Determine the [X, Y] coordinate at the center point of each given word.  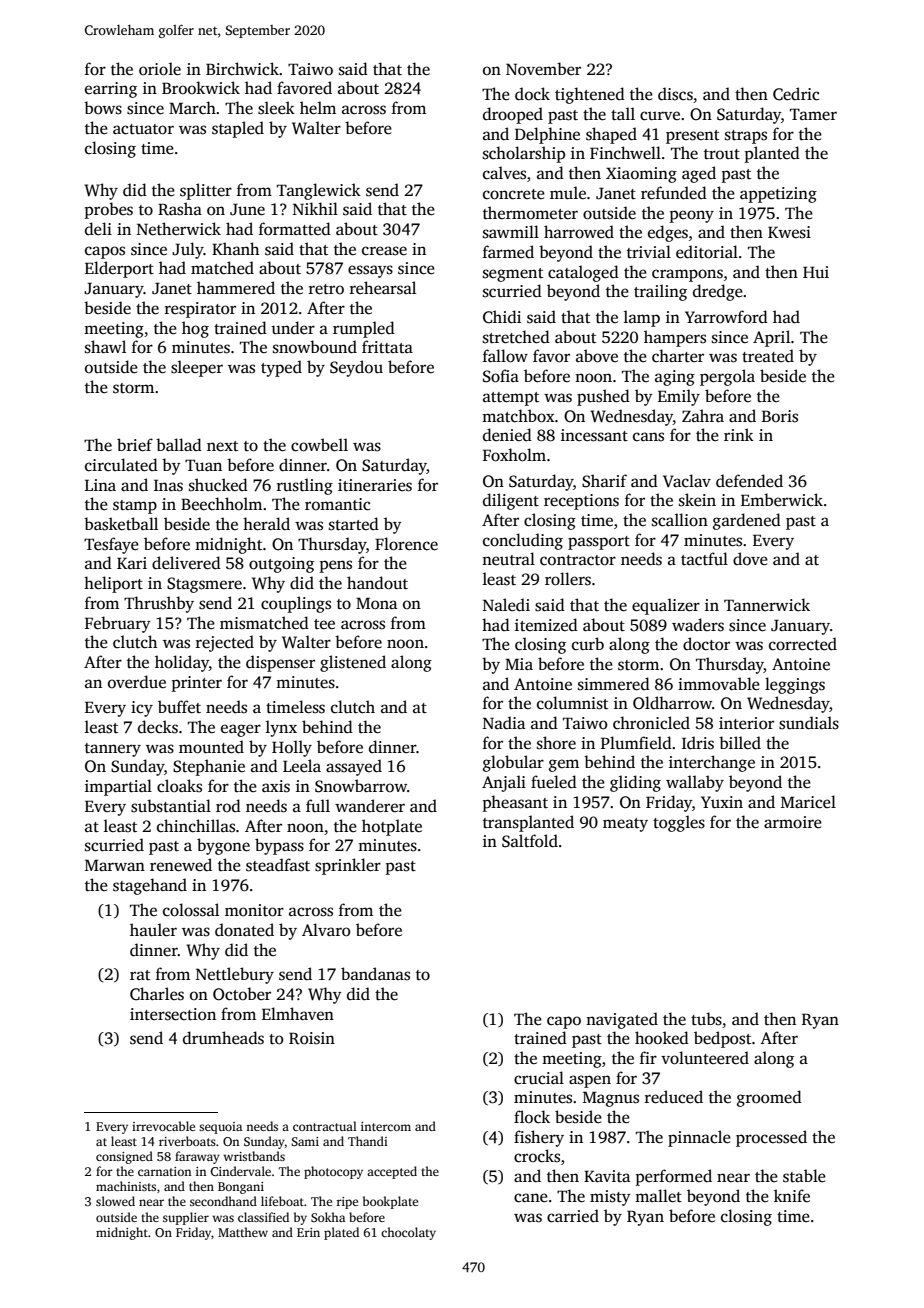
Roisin [312, 1038]
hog [195, 329]
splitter [206, 191]
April [771, 338]
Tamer [813, 114]
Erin [308, 1232]
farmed [508, 251]
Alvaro [326, 930]
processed [771, 1138]
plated [341, 1233]
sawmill [511, 232]
